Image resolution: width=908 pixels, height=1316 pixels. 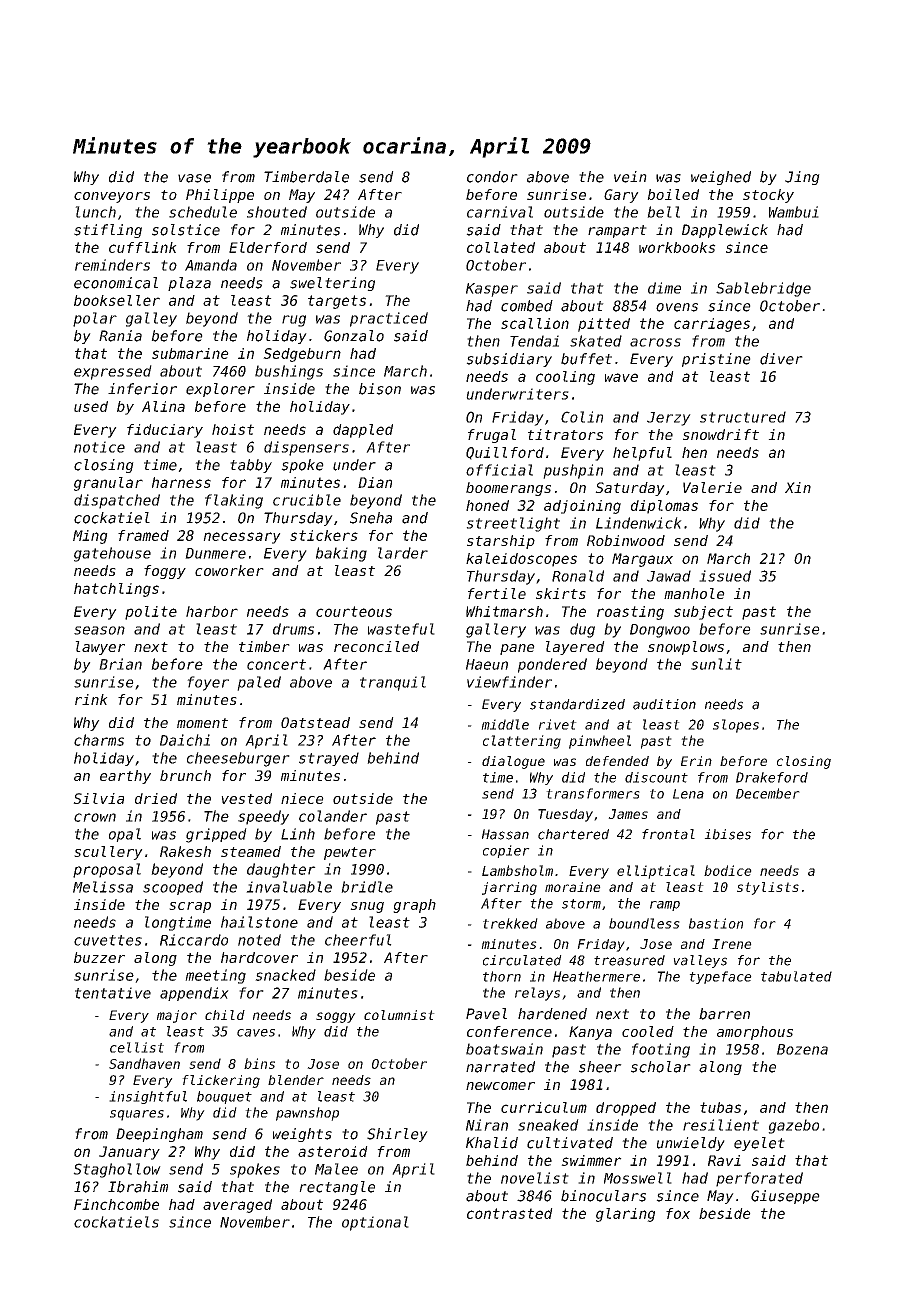 What do you see at coordinates (112, 197) in the screenshot?
I see `conveyors` at bounding box center [112, 197].
